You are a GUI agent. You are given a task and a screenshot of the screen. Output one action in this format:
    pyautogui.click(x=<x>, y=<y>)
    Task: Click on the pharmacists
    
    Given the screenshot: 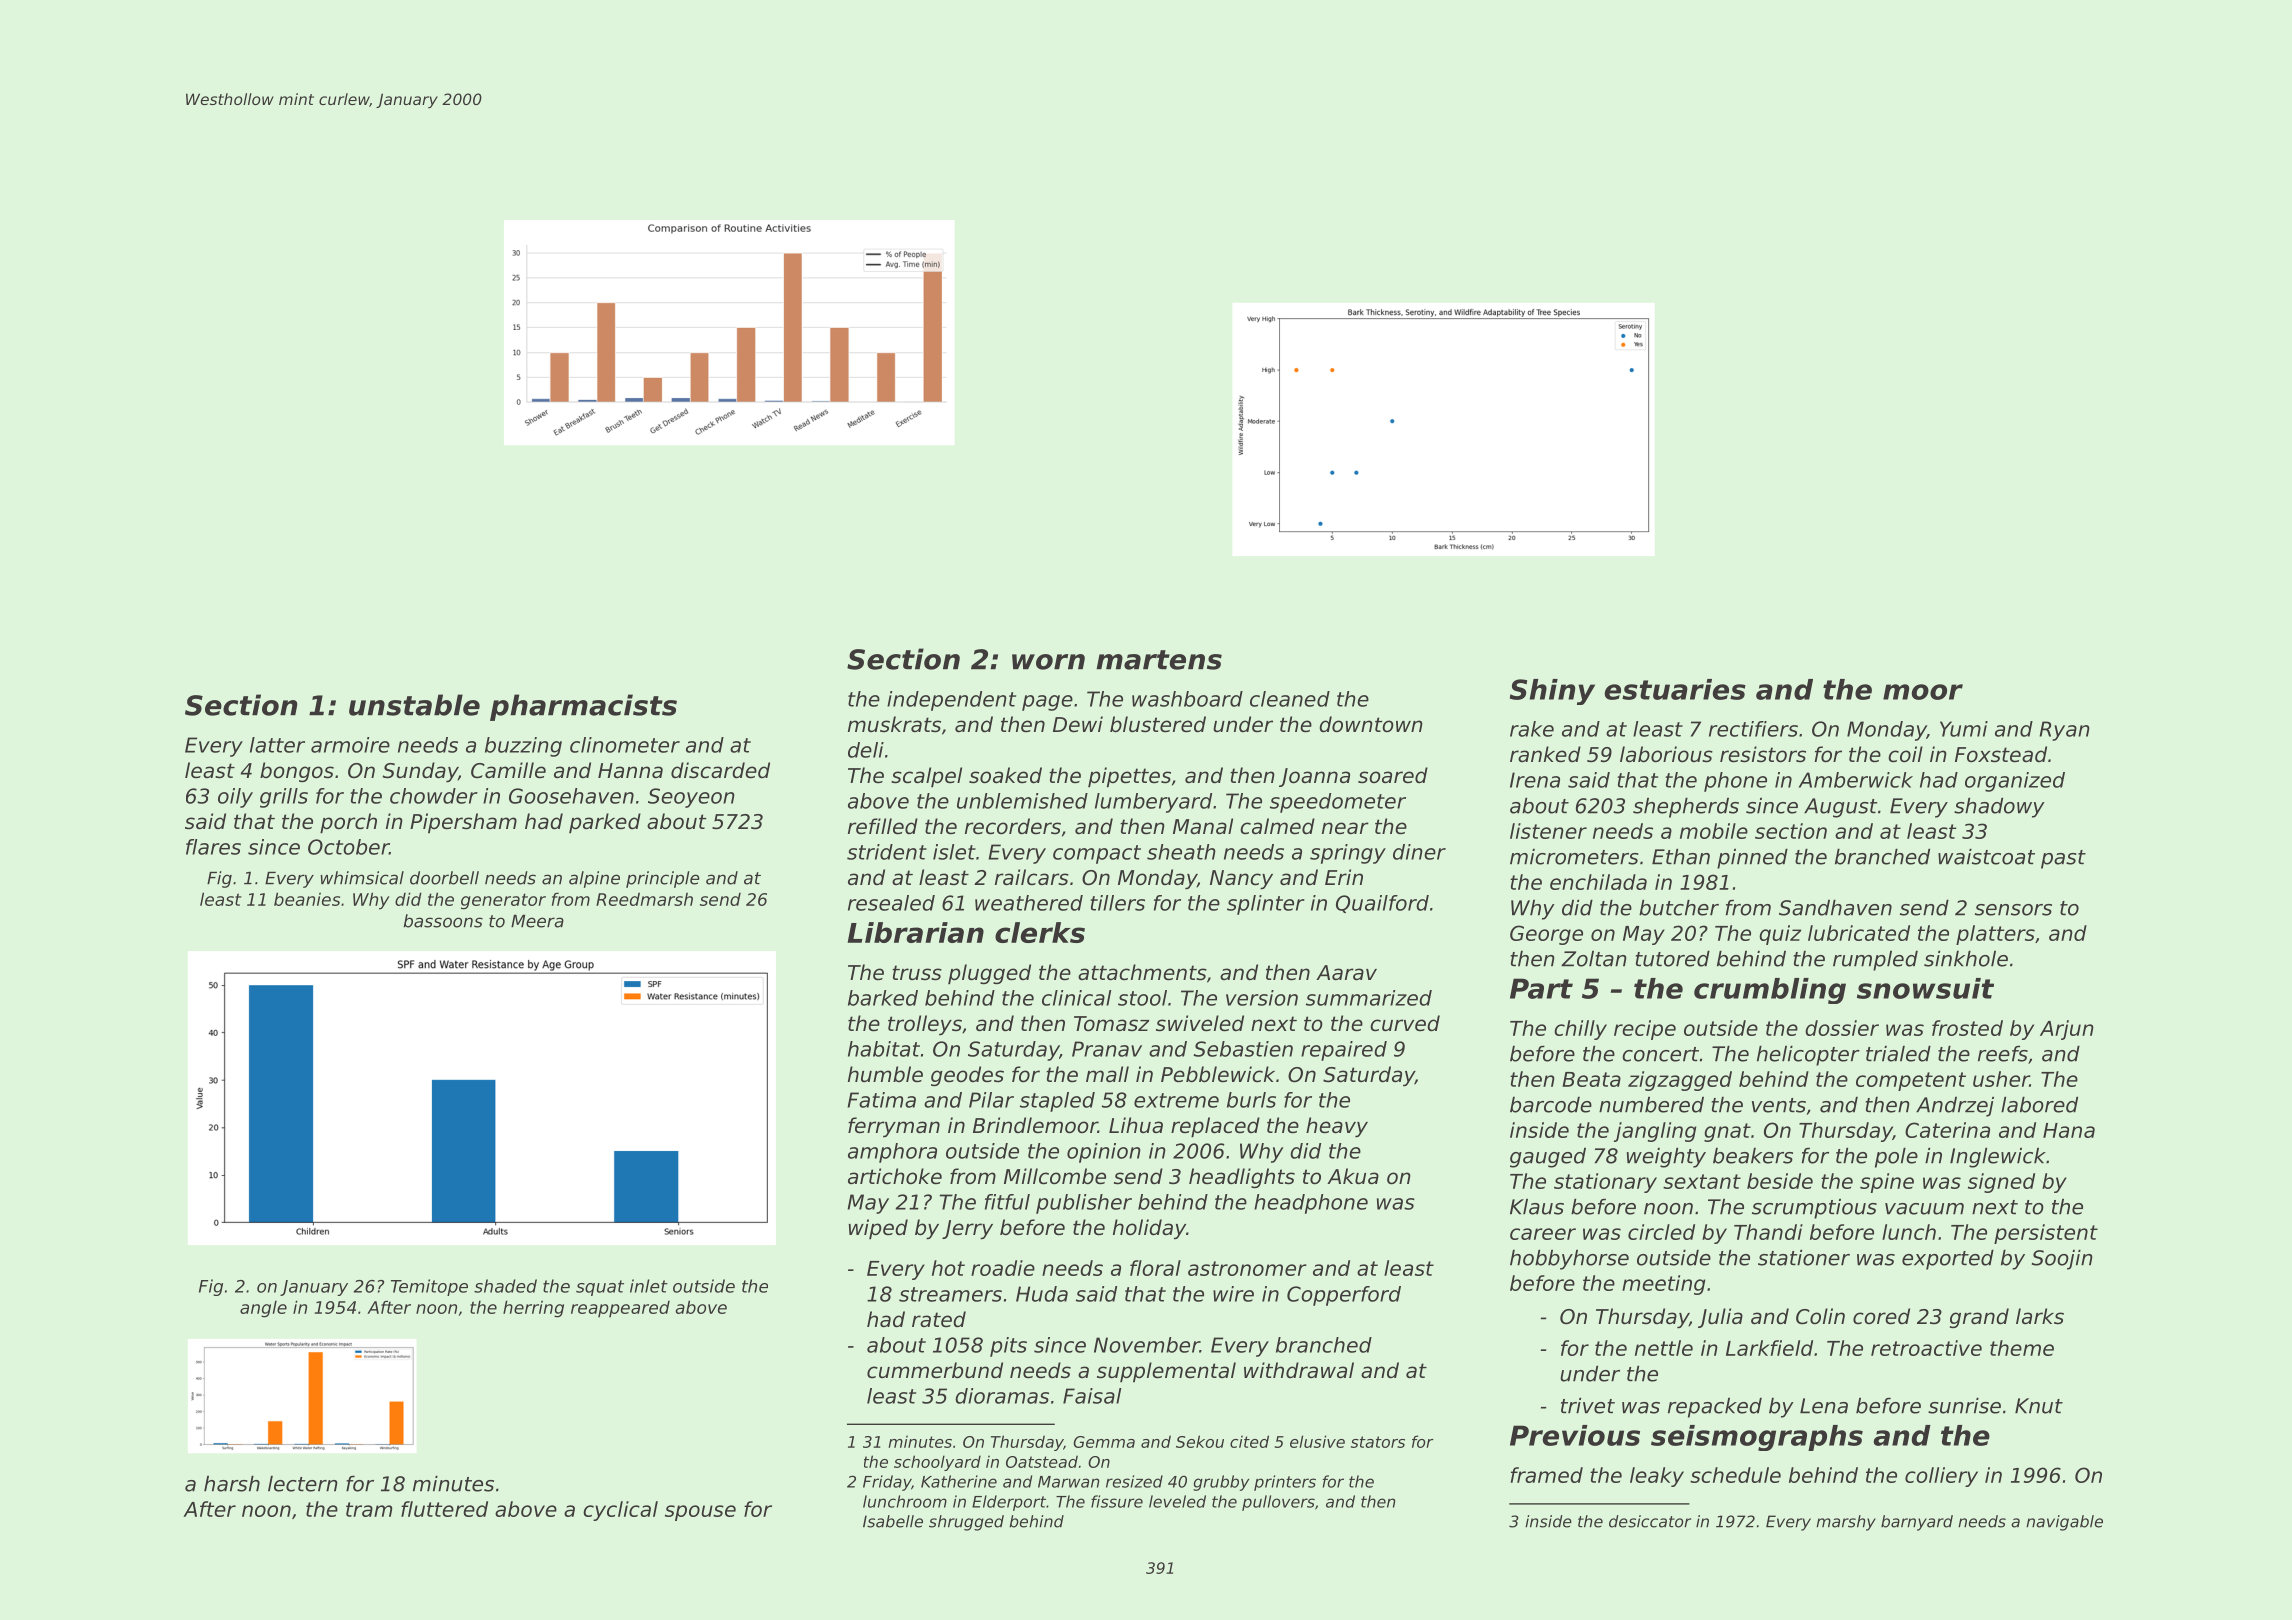 What is the action you would take?
    pyautogui.click(x=583, y=707)
